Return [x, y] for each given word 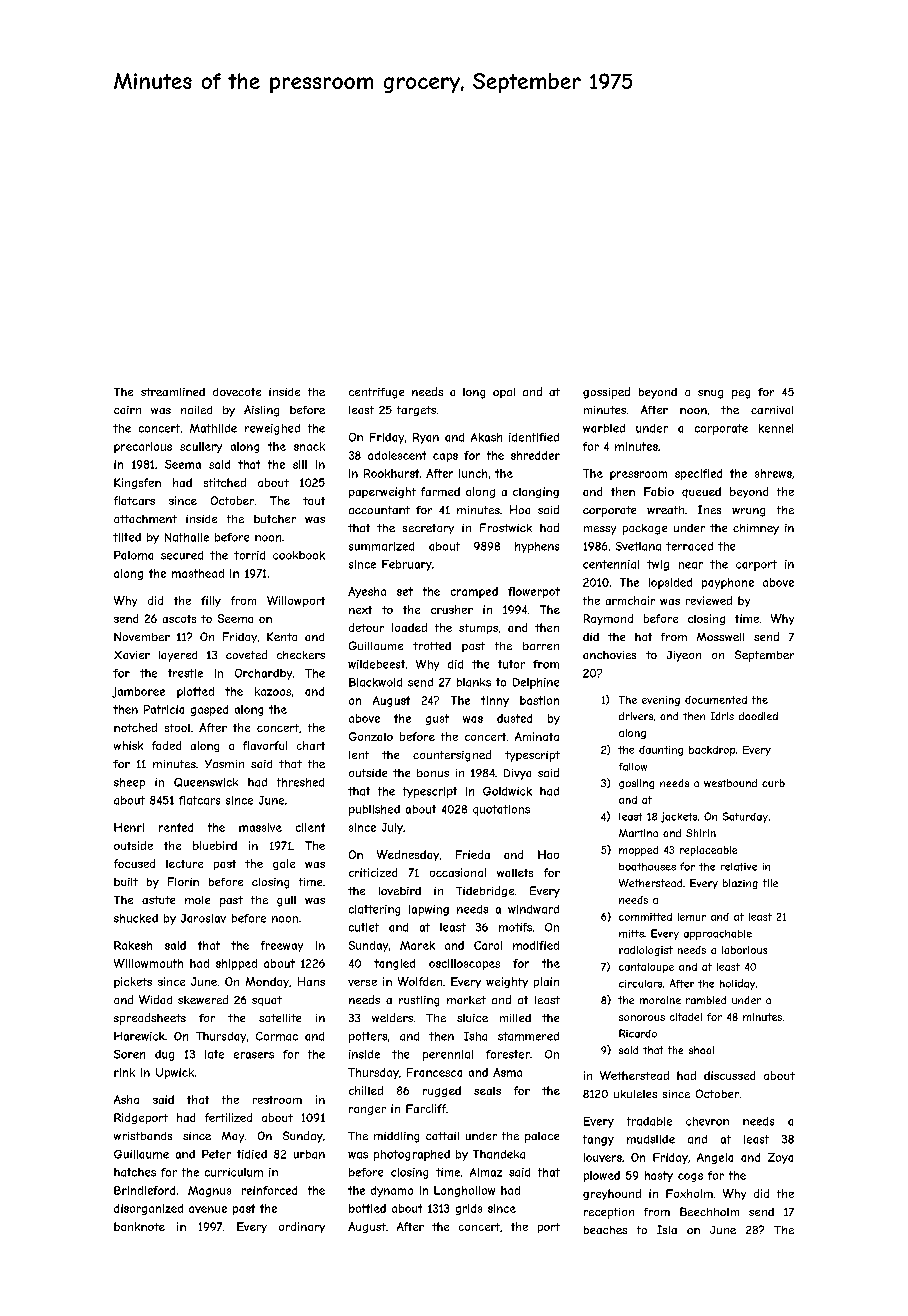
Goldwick [507, 791]
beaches [605, 1230]
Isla [667, 1229]
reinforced [269, 1190]
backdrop [712, 751]
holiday [737, 984]
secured [182, 555]
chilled [366, 1090]
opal [504, 393]
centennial [611, 564]
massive [260, 827]
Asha [126, 1099]
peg [741, 394]
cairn [127, 410]
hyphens [537, 547]
